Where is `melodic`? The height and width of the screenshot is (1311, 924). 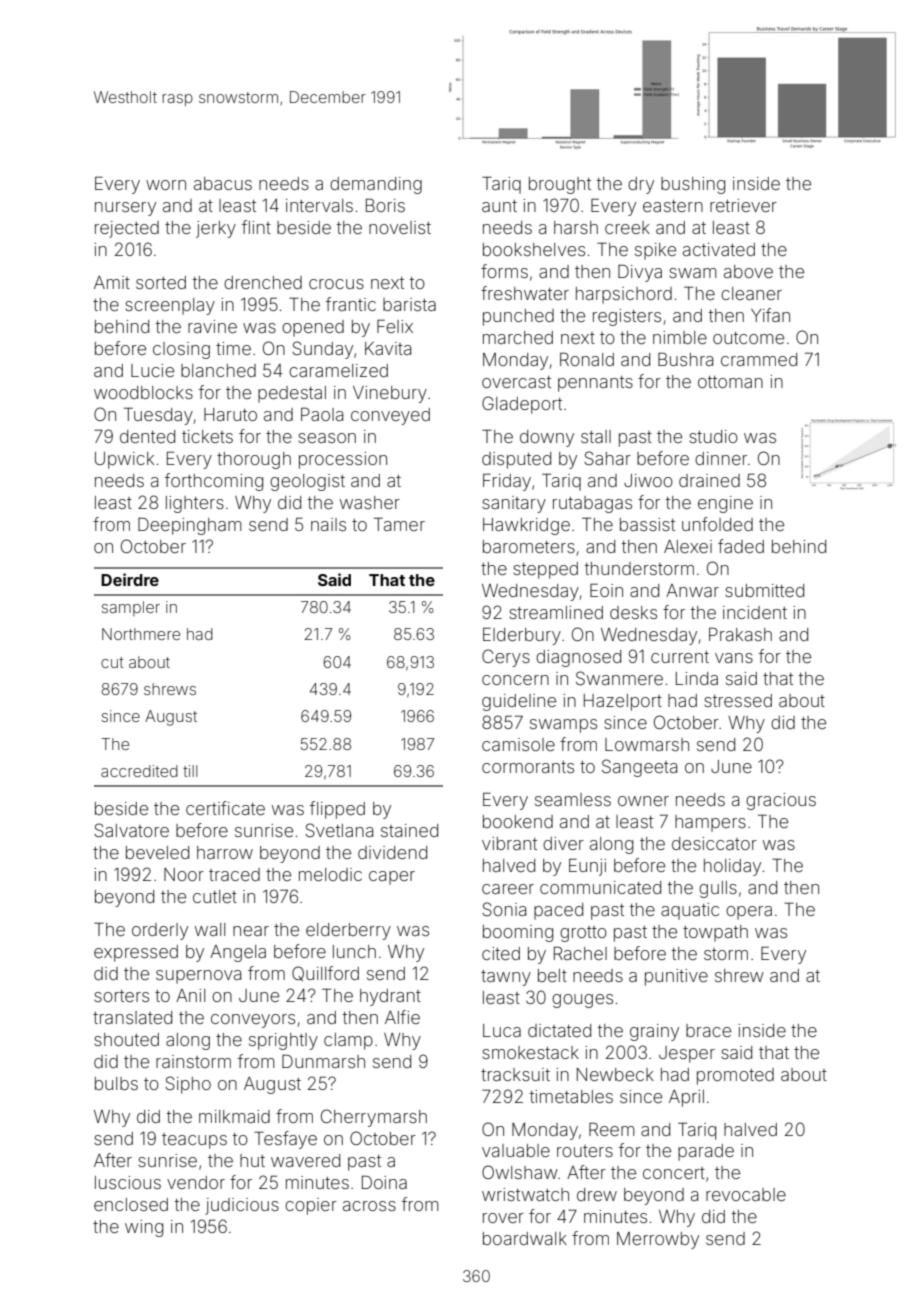
melodic is located at coordinates (330, 874).
